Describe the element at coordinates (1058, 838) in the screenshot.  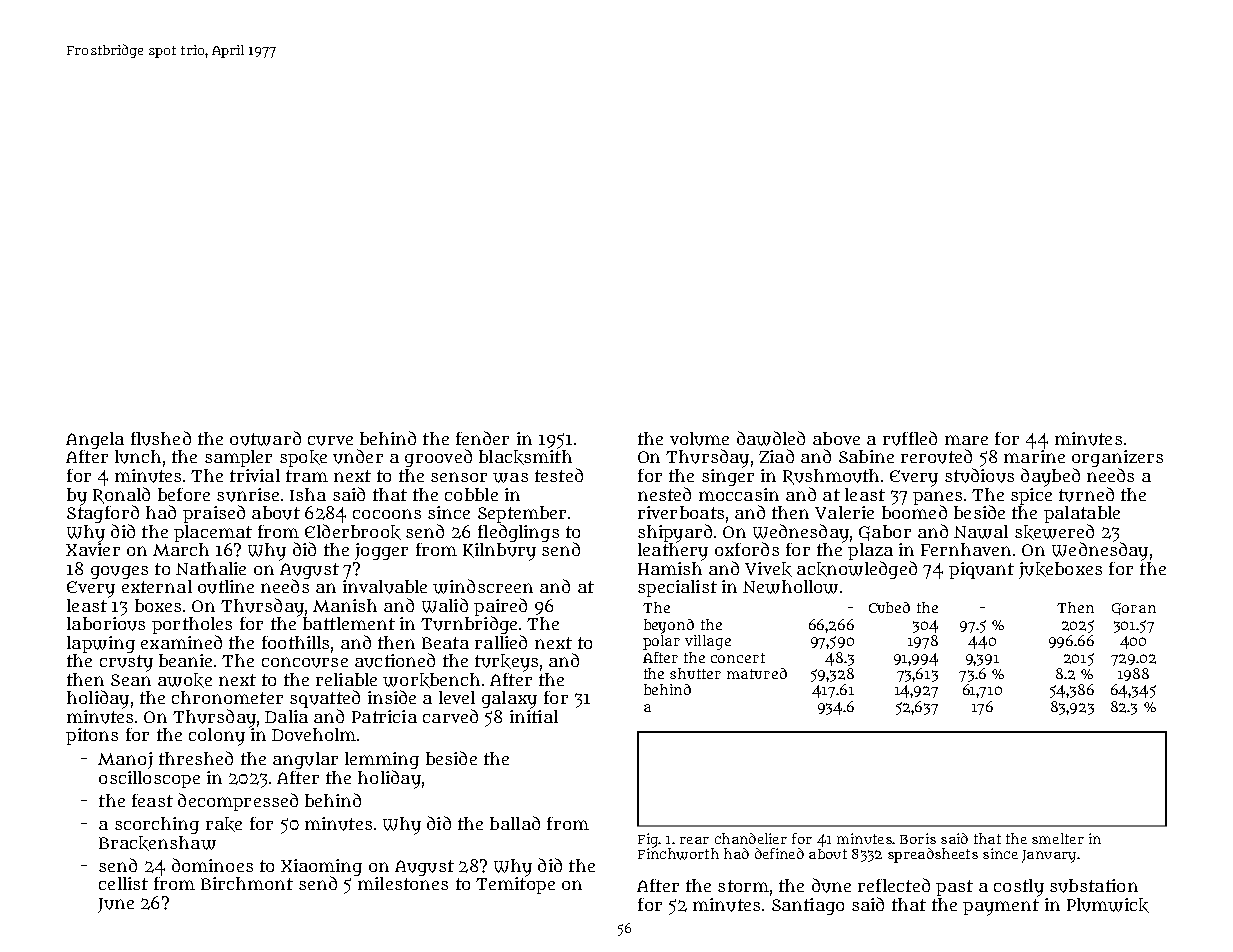
I see `smelter` at that location.
